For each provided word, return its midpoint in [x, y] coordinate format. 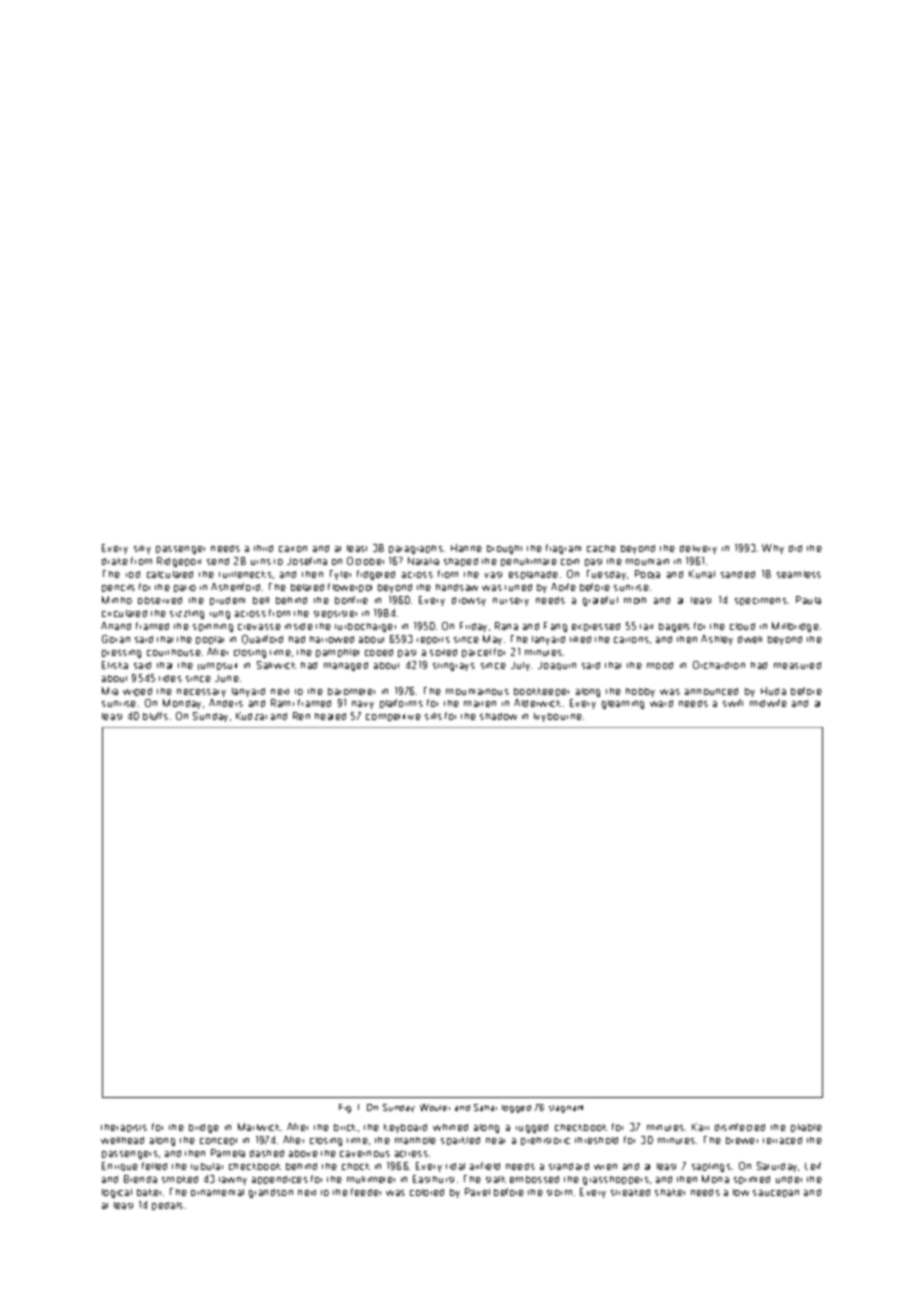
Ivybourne [558, 717]
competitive [393, 717]
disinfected [740, 1127]
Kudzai [251, 716]
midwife [768, 703]
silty [142, 549]
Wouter [435, 1107]
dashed [267, 1153]
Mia [110, 691]
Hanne [466, 548]
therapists [124, 1128]
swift [733, 703]
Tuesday [606, 575]
